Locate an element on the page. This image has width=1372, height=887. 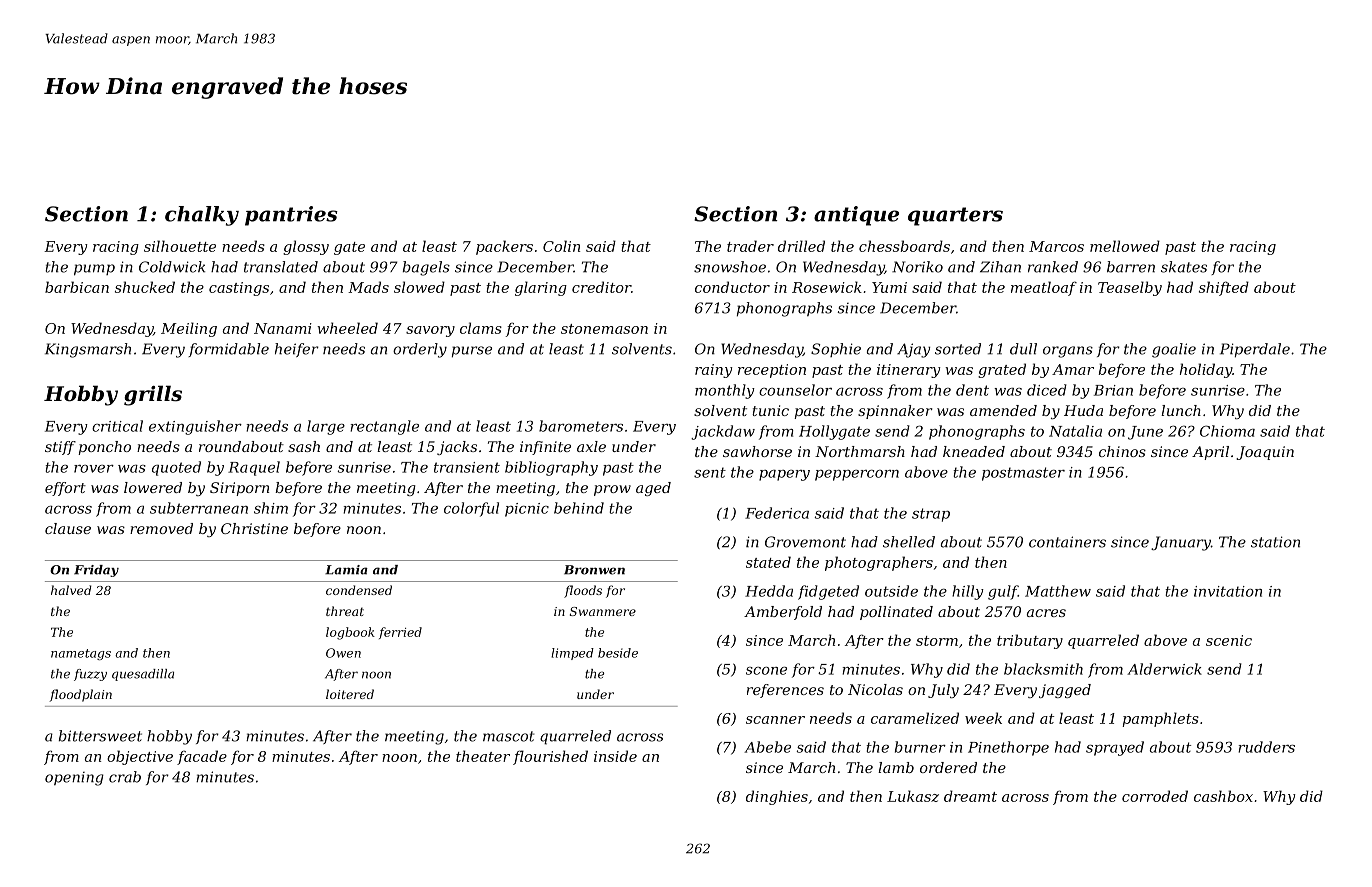
Federica is located at coordinates (777, 513).
